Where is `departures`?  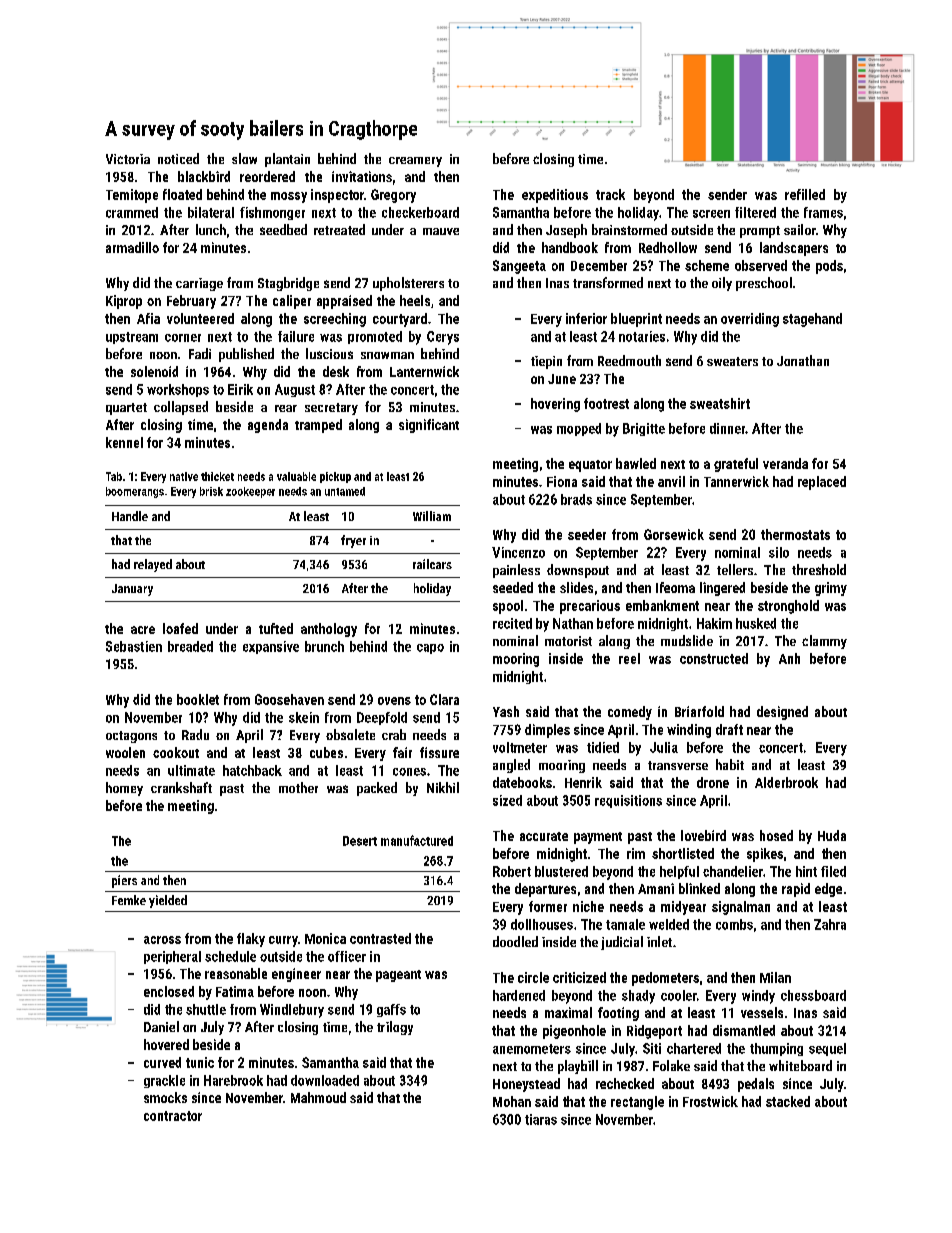 departures is located at coordinates (545, 890).
